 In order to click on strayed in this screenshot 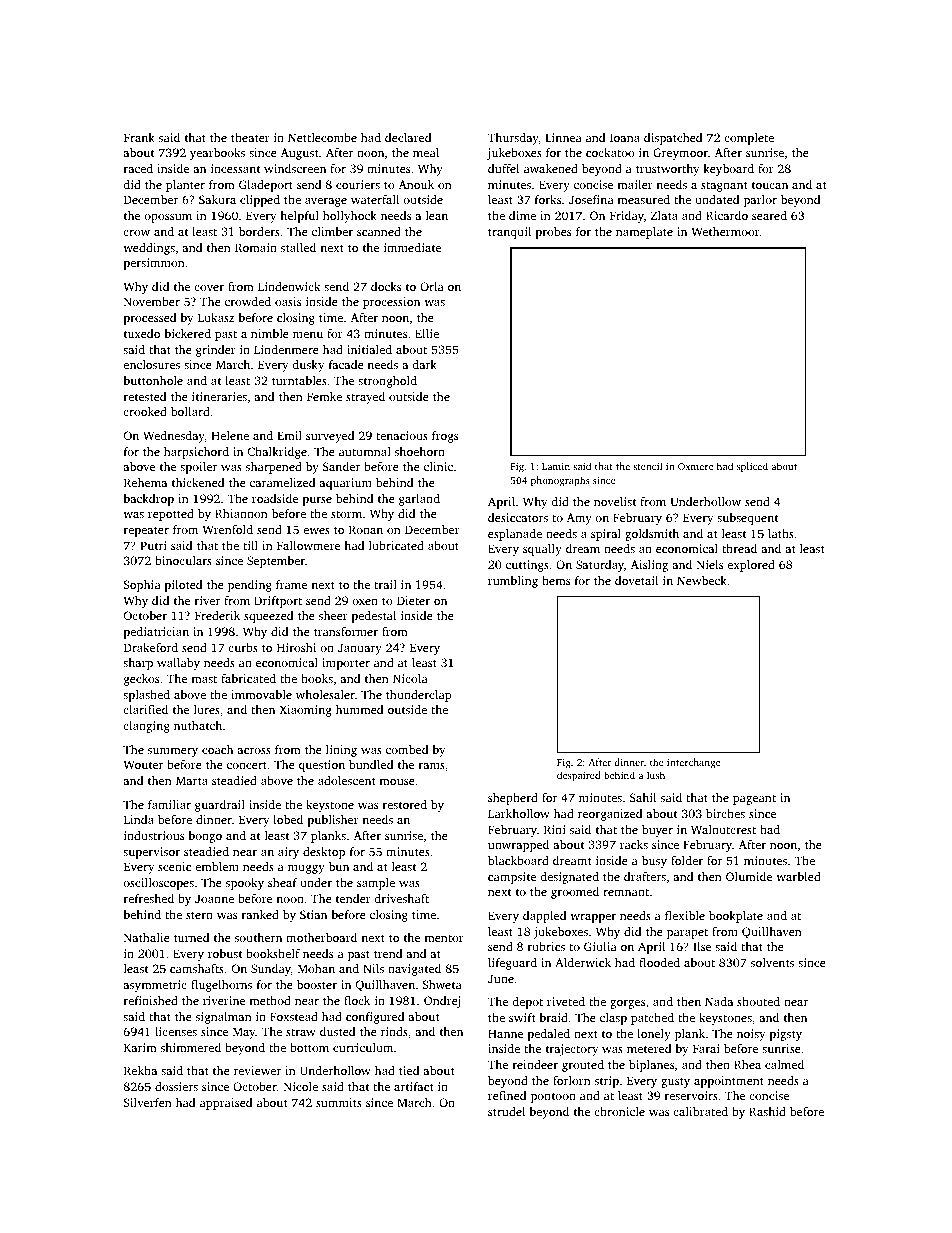, I will do `click(365, 398)`.
